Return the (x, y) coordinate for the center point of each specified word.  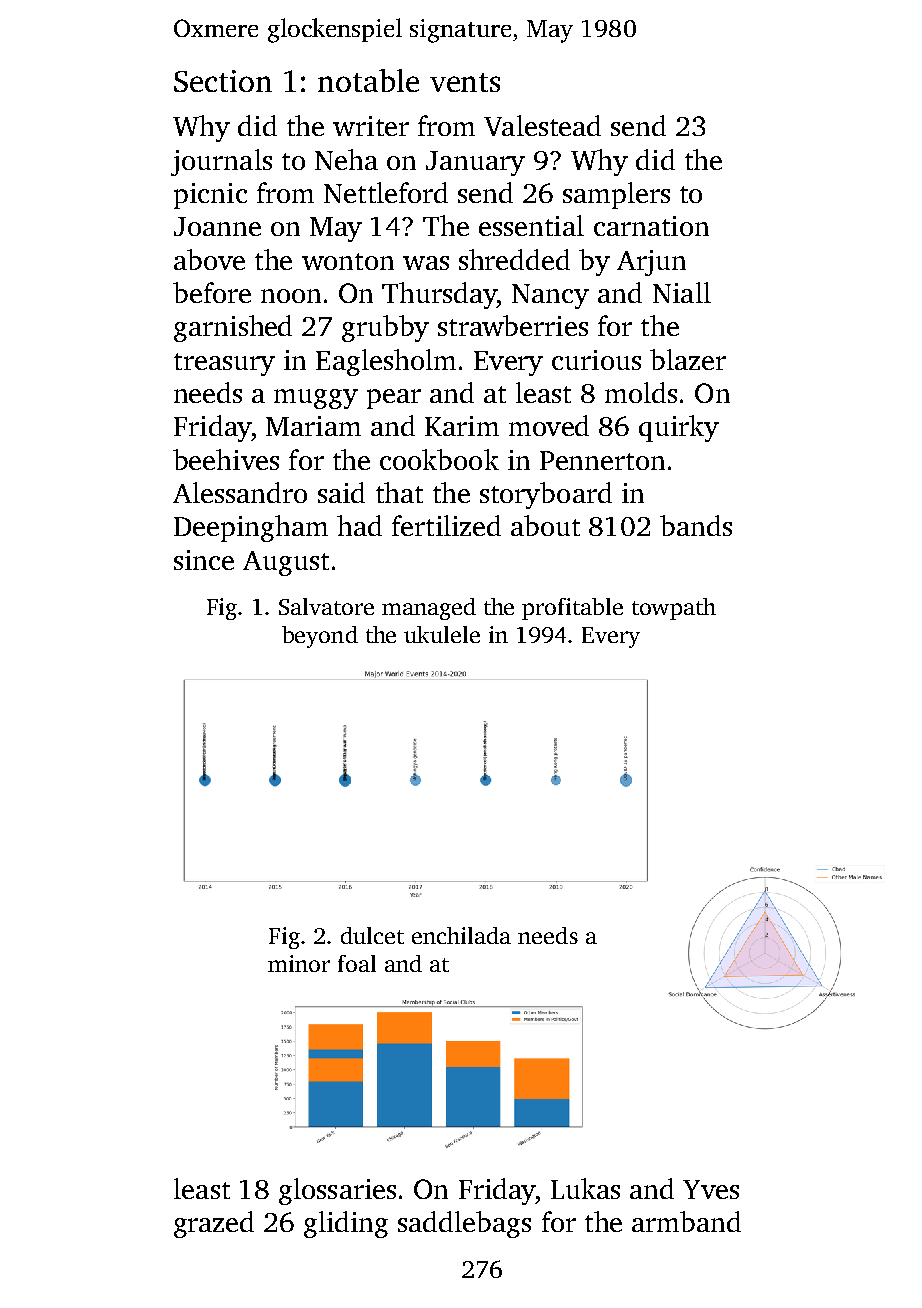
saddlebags (464, 1224)
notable (368, 80)
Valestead (542, 125)
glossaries (337, 1191)
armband (686, 1221)
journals (221, 162)
